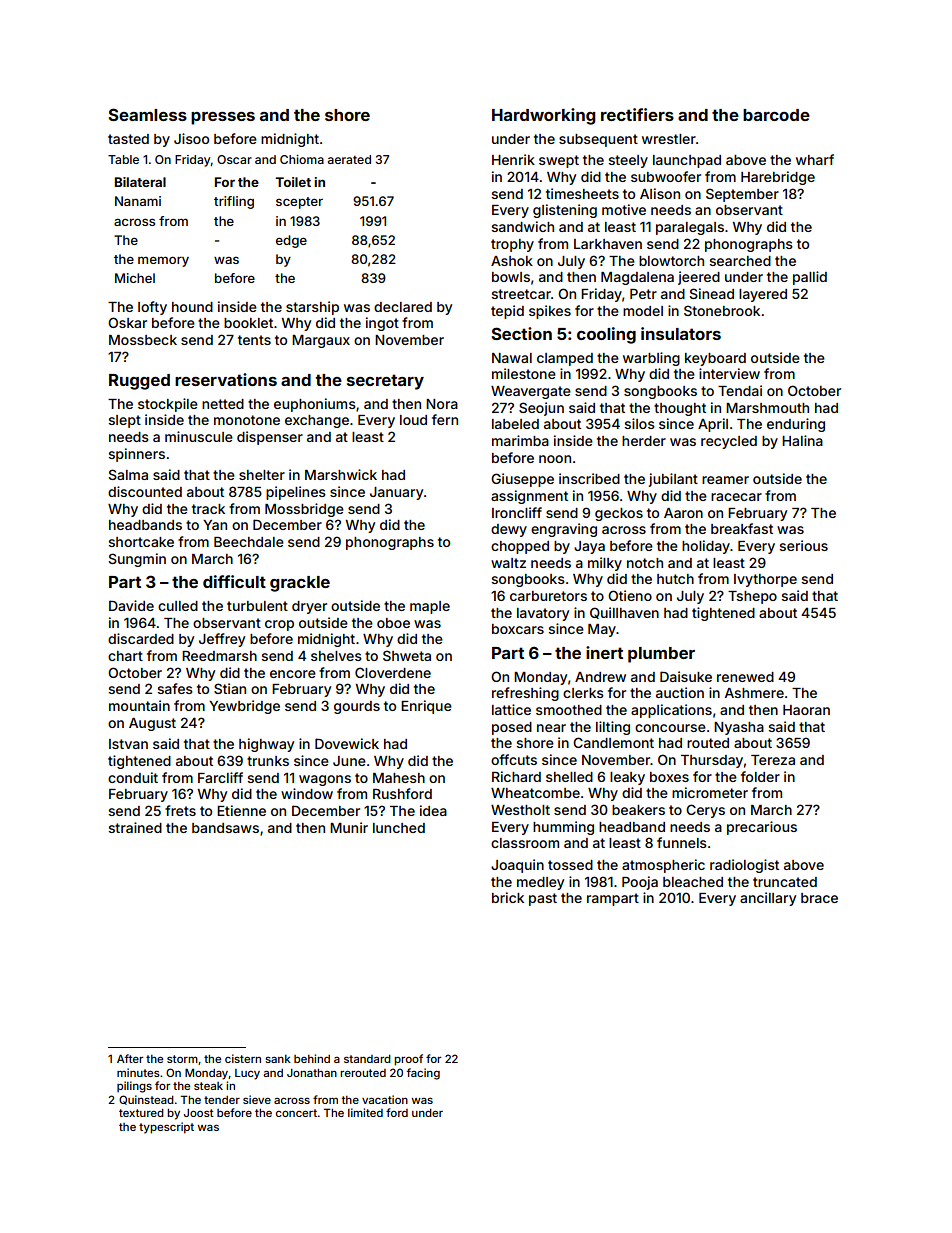 Image resolution: width=952 pixels, height=1233 pixels. I want to click on waltz, so click(508, 563).
